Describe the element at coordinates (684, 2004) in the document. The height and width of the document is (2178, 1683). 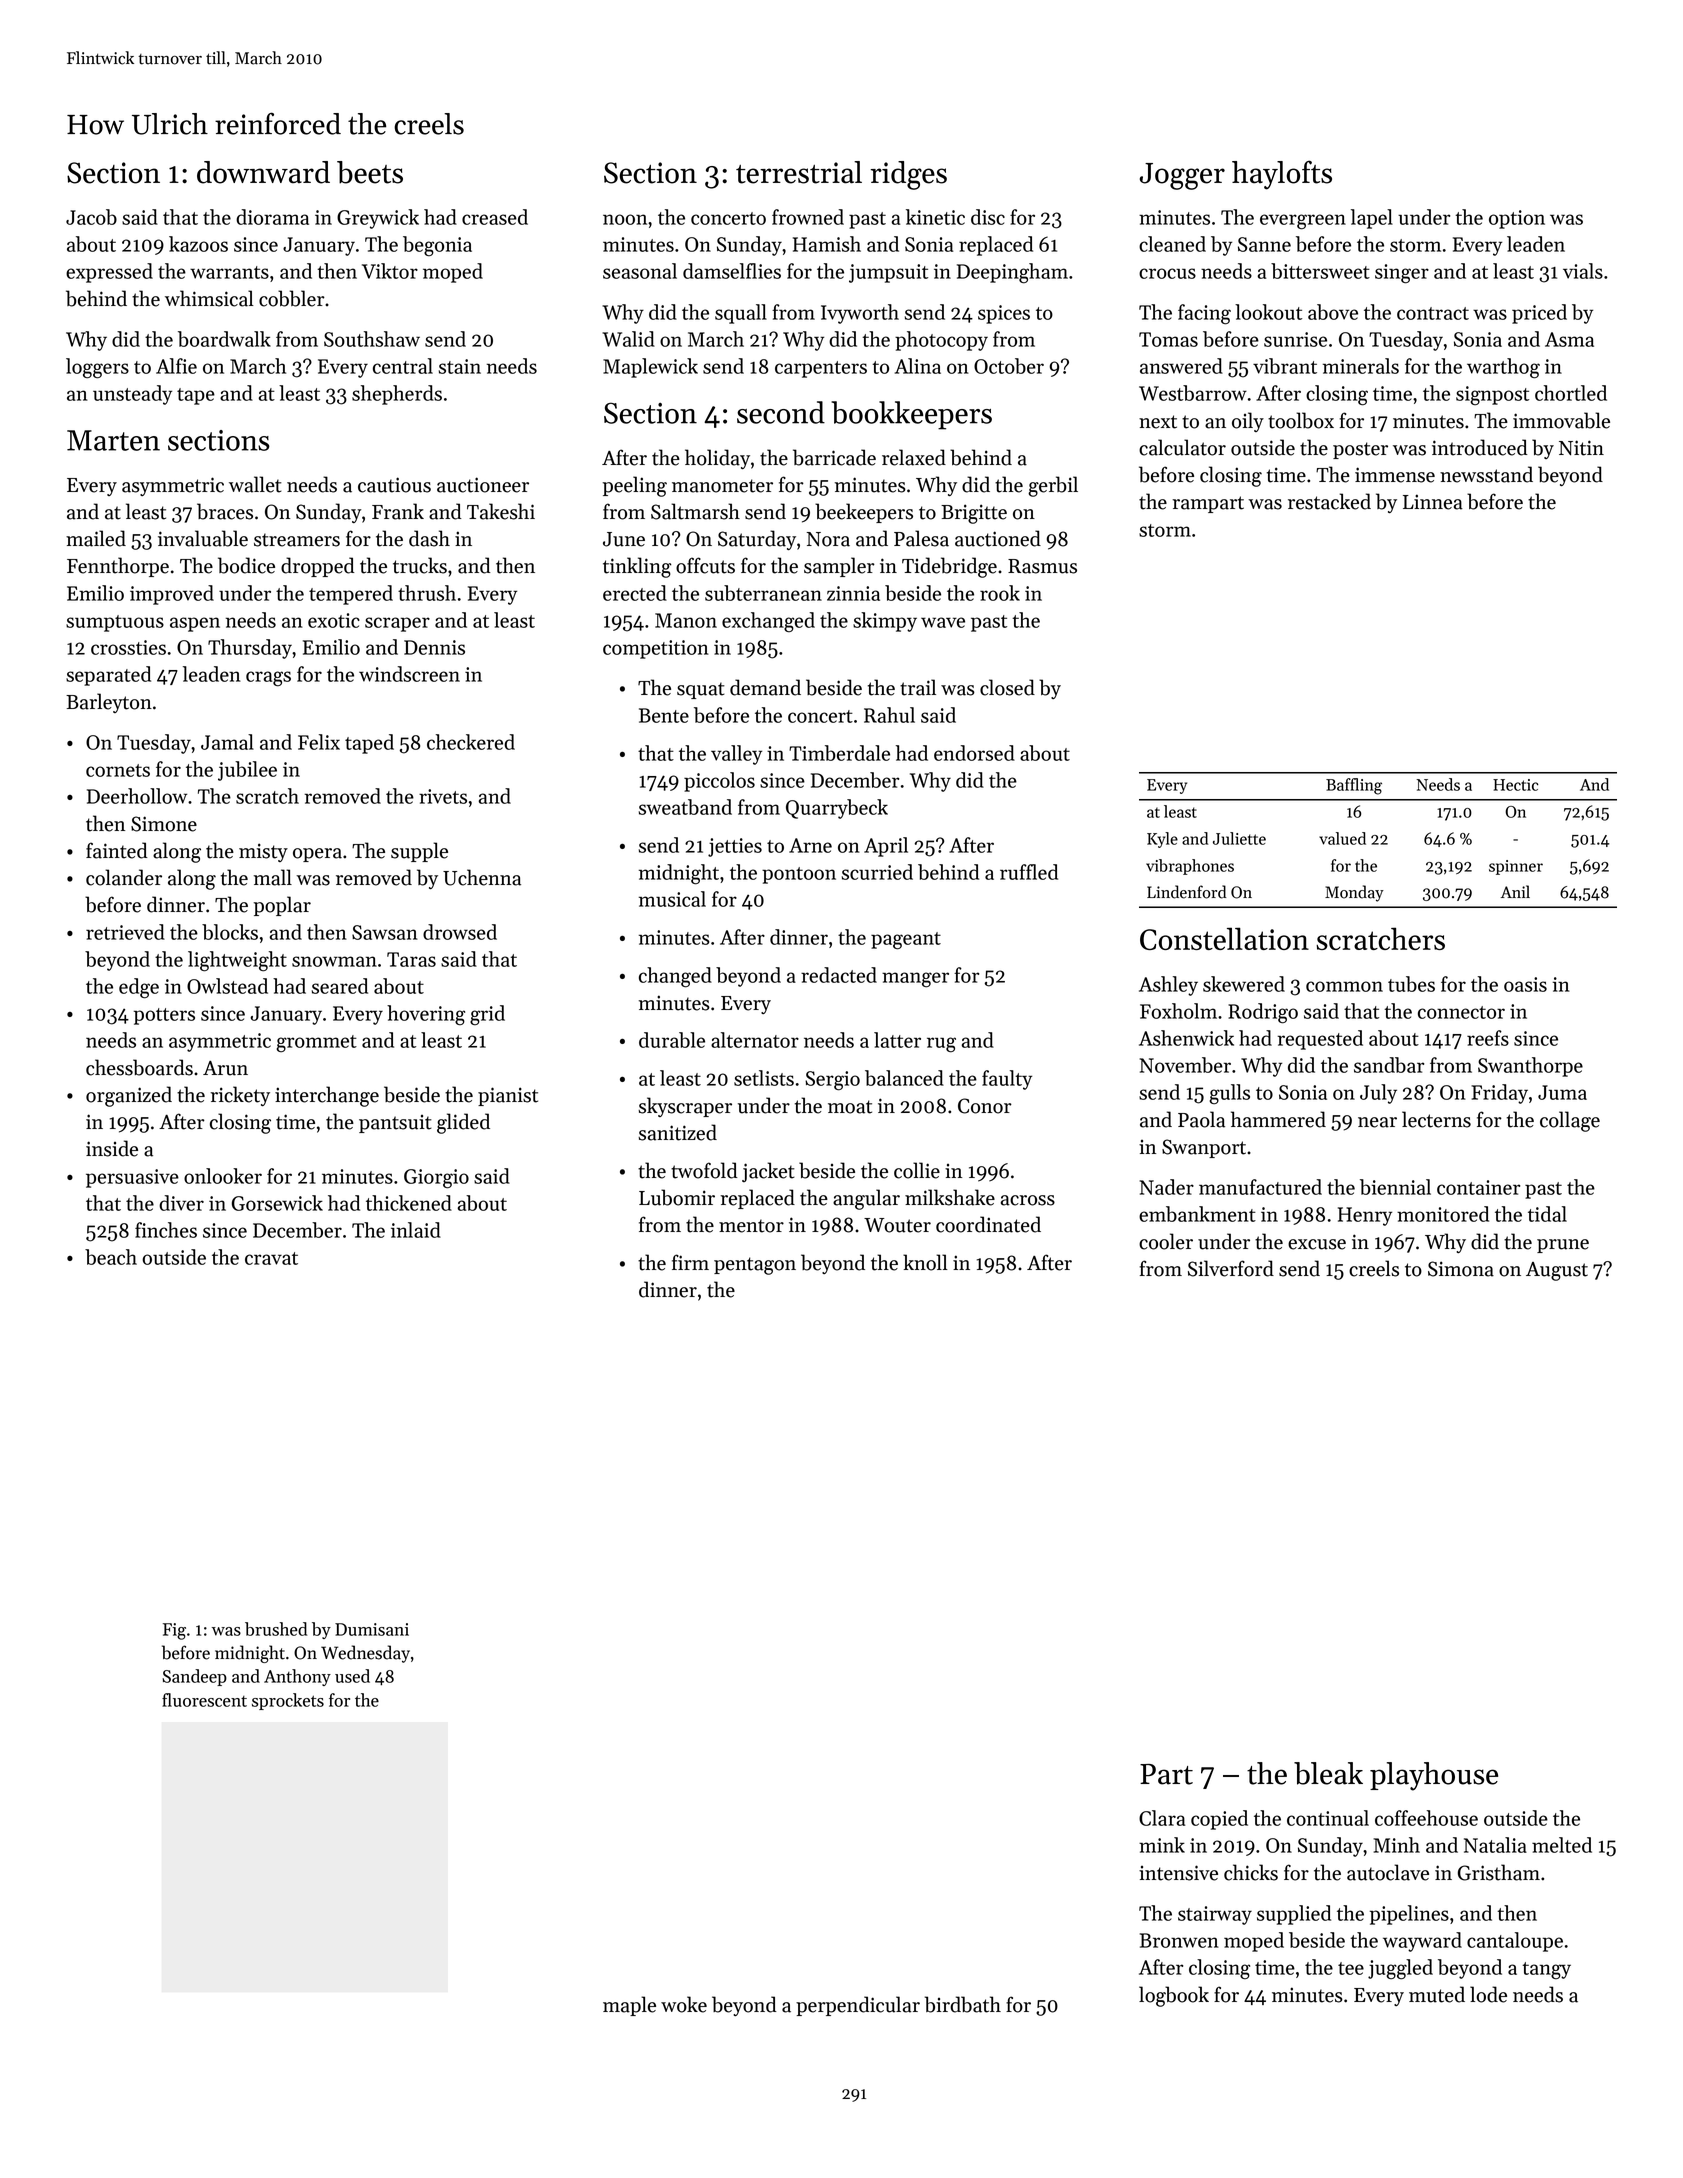
I see `woke` at that location.
